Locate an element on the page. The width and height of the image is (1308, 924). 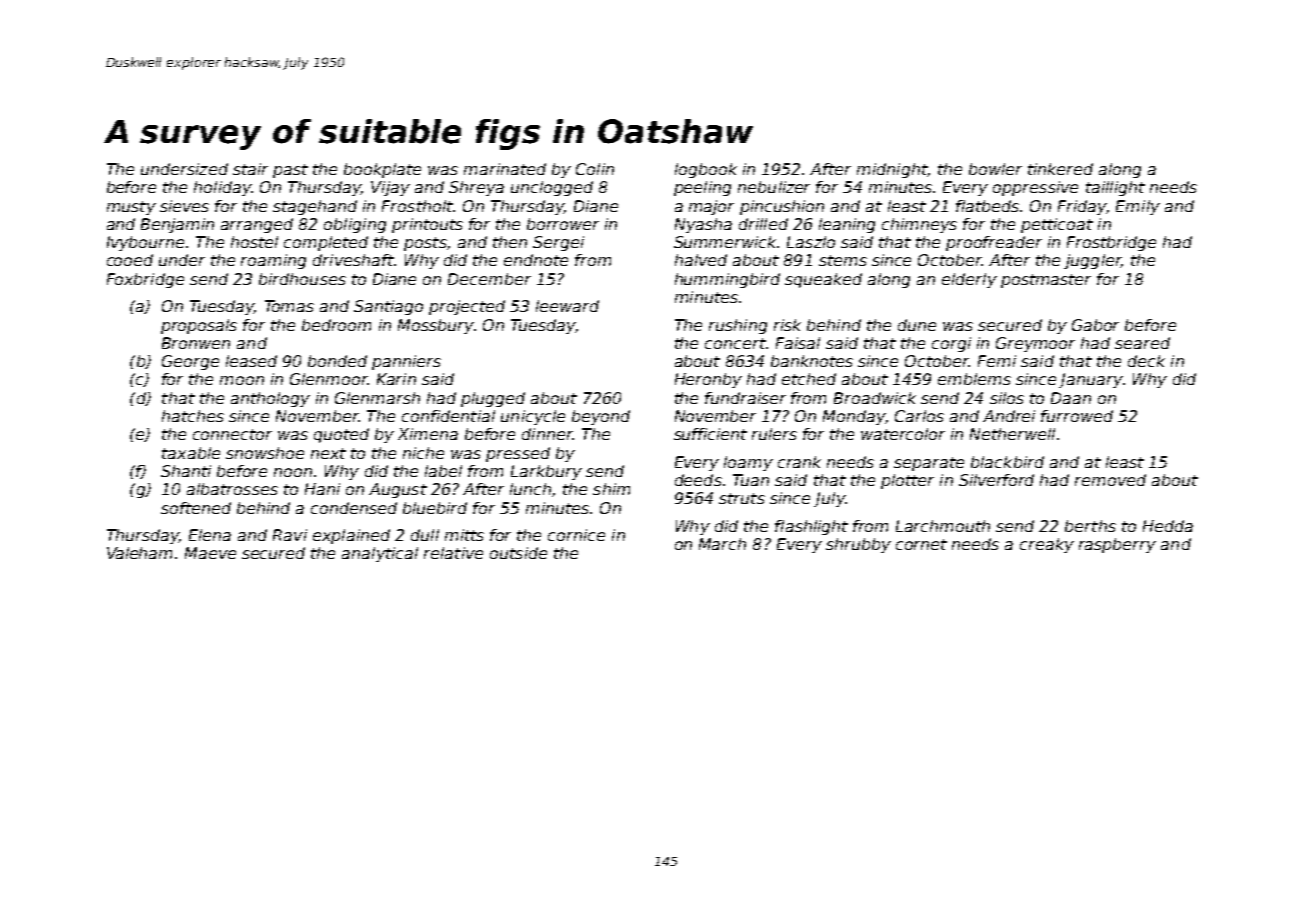
Elena is located at coordinates (210, 535).
